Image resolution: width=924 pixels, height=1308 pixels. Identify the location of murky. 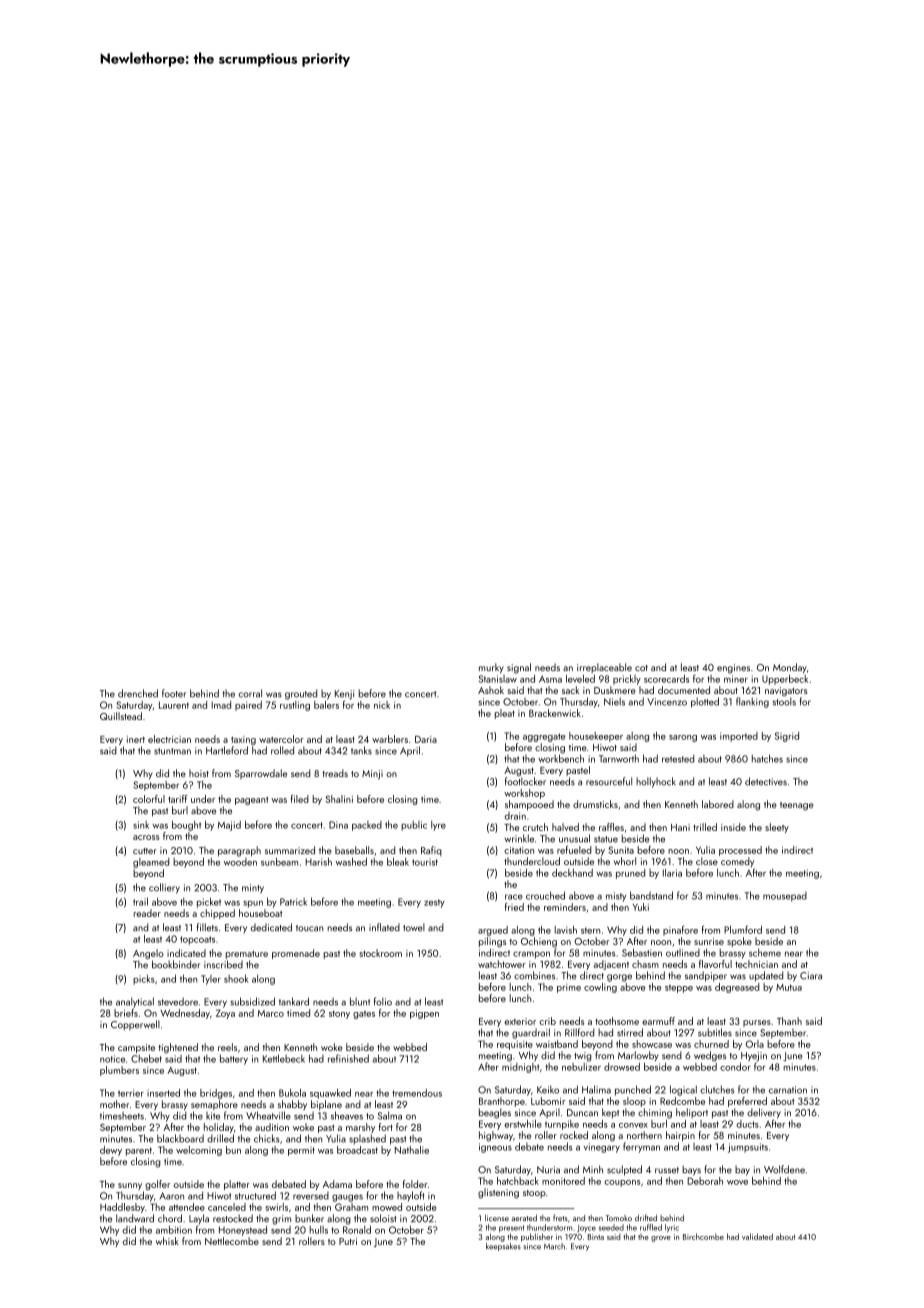
(491, 668).
